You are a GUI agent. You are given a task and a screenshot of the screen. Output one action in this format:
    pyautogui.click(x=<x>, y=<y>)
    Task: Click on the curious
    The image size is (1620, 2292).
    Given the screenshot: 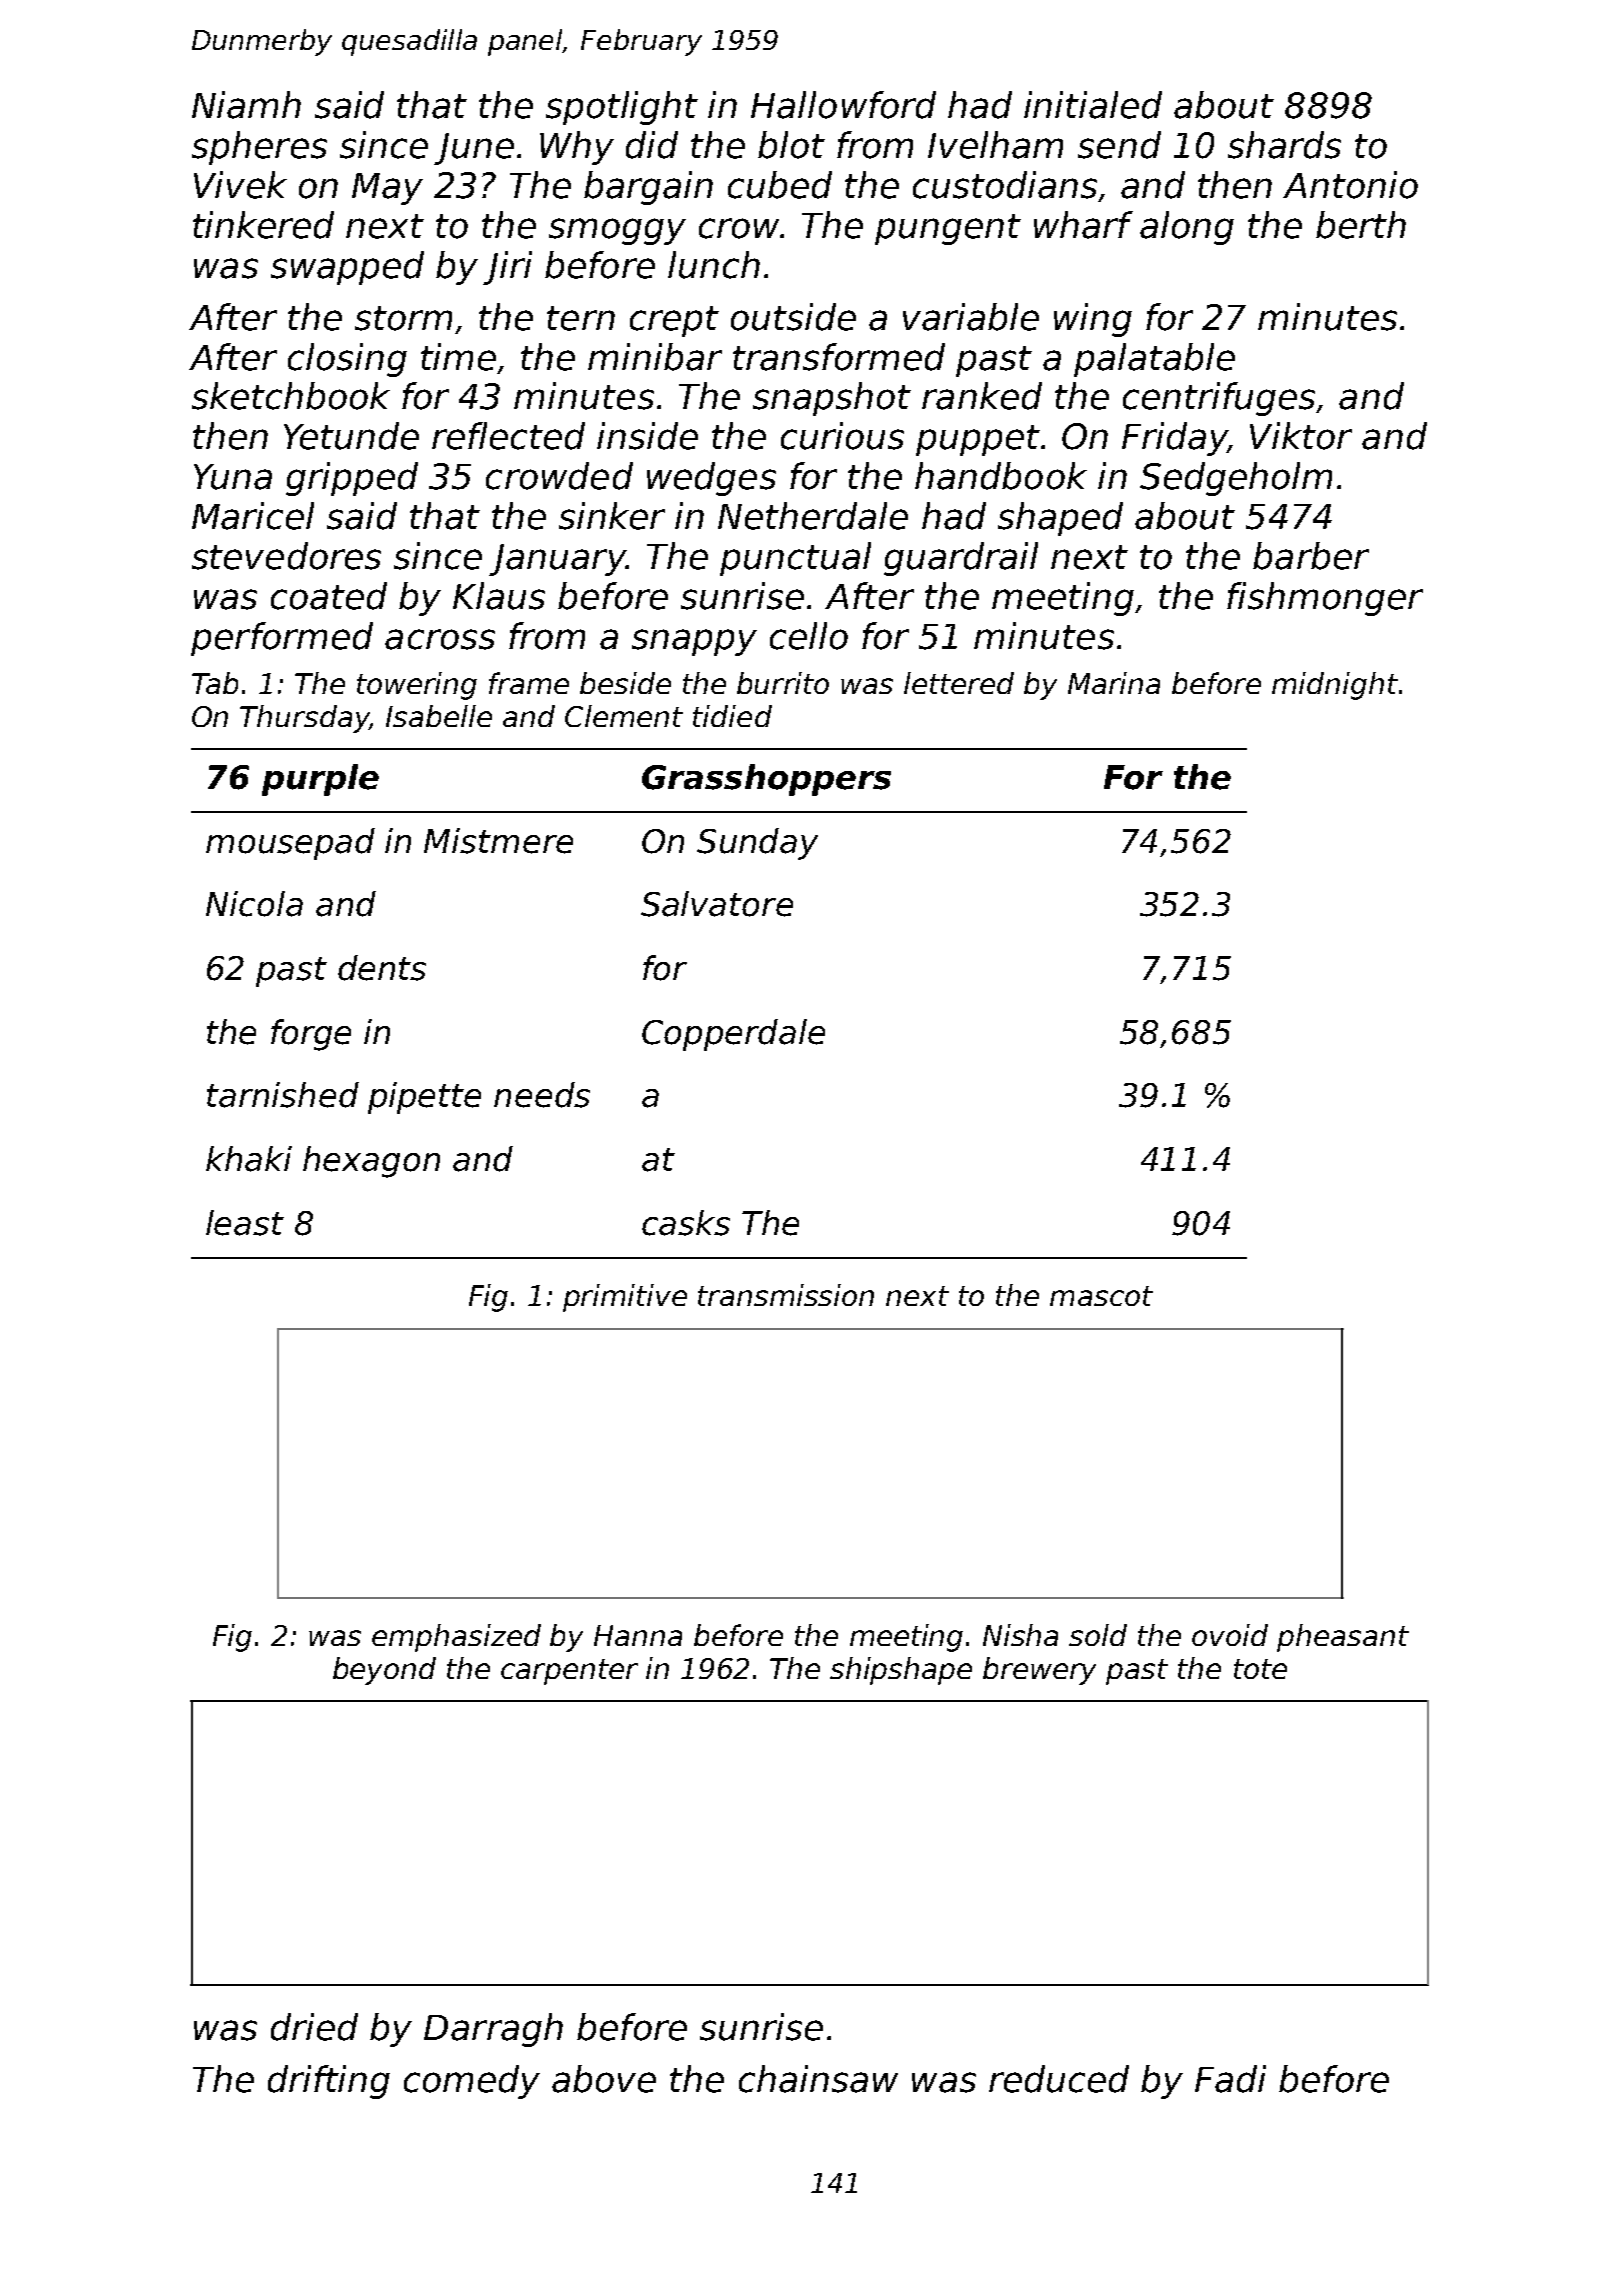 What is the action you would take?
    pyautogui.click(x=842, y=436)
